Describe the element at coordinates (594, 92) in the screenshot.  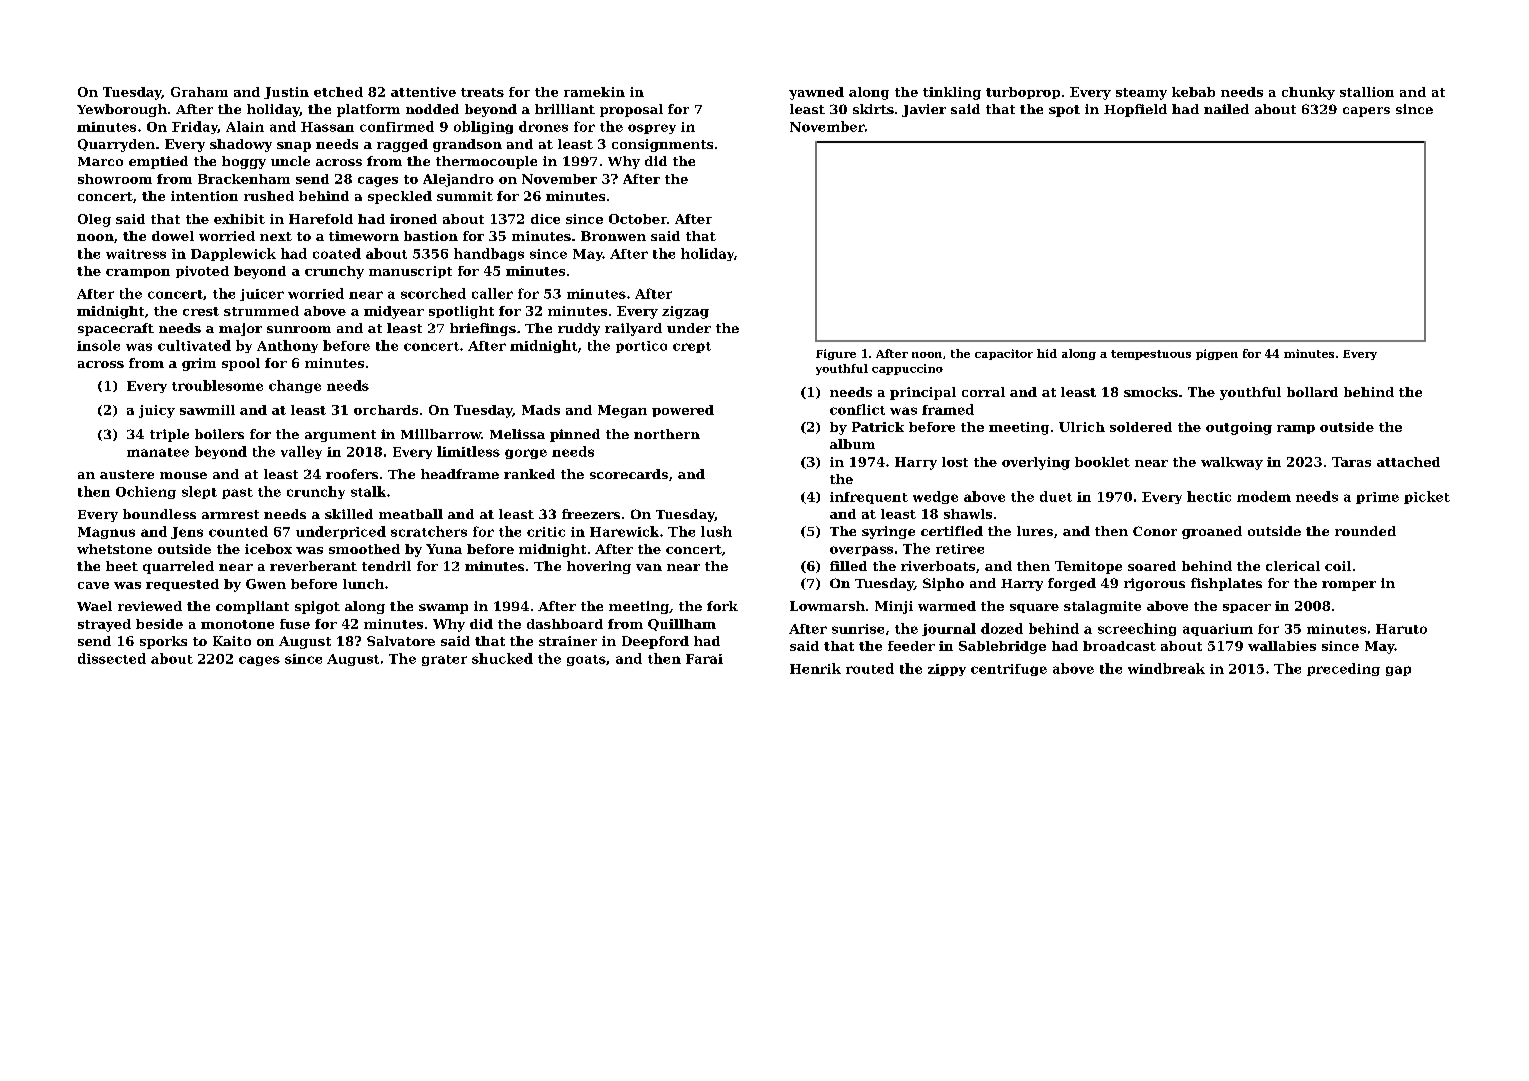
I see `ramekin` at that location.
